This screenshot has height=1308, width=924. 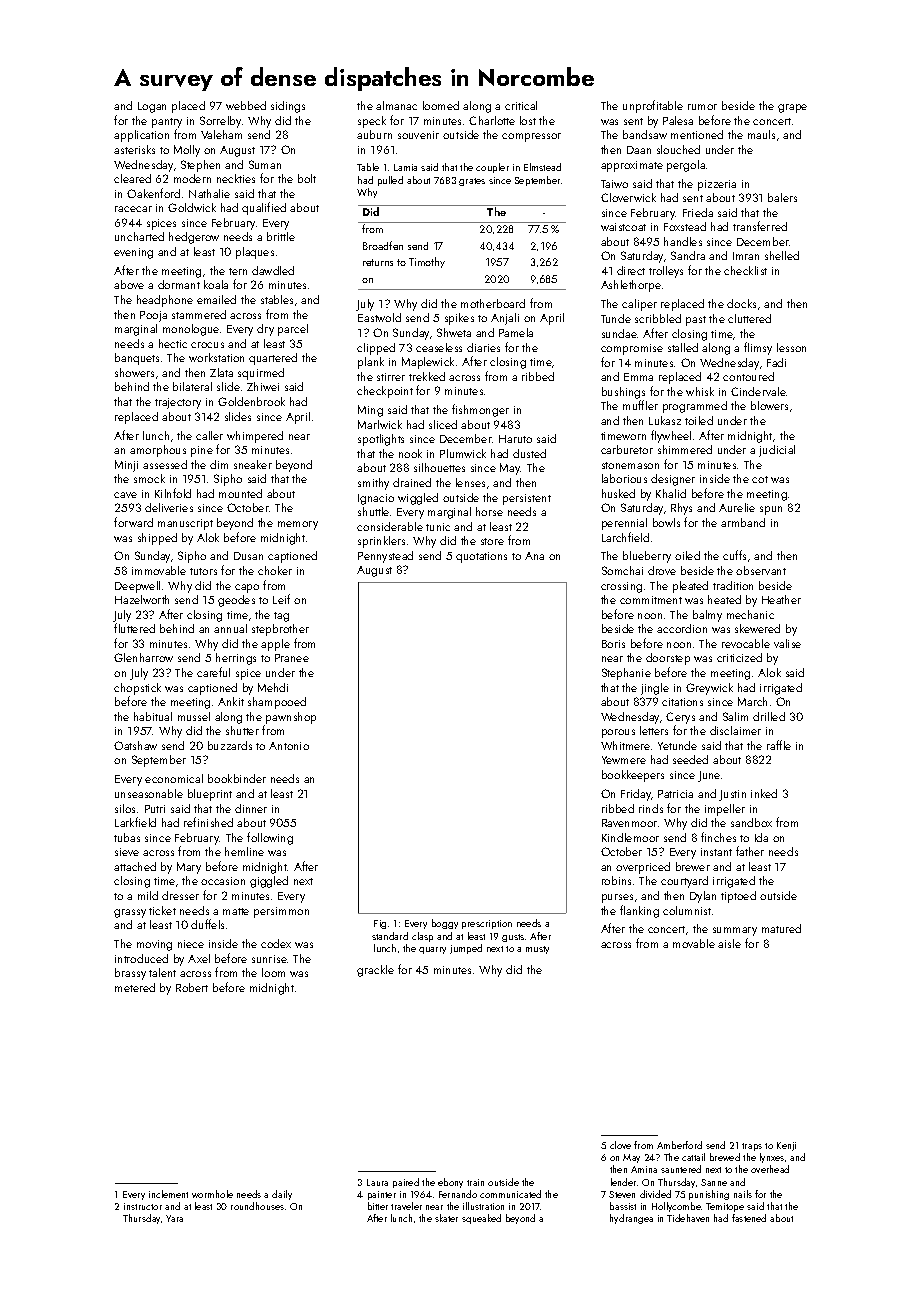 I want to click on caliper, so click(x=639, y=305).
